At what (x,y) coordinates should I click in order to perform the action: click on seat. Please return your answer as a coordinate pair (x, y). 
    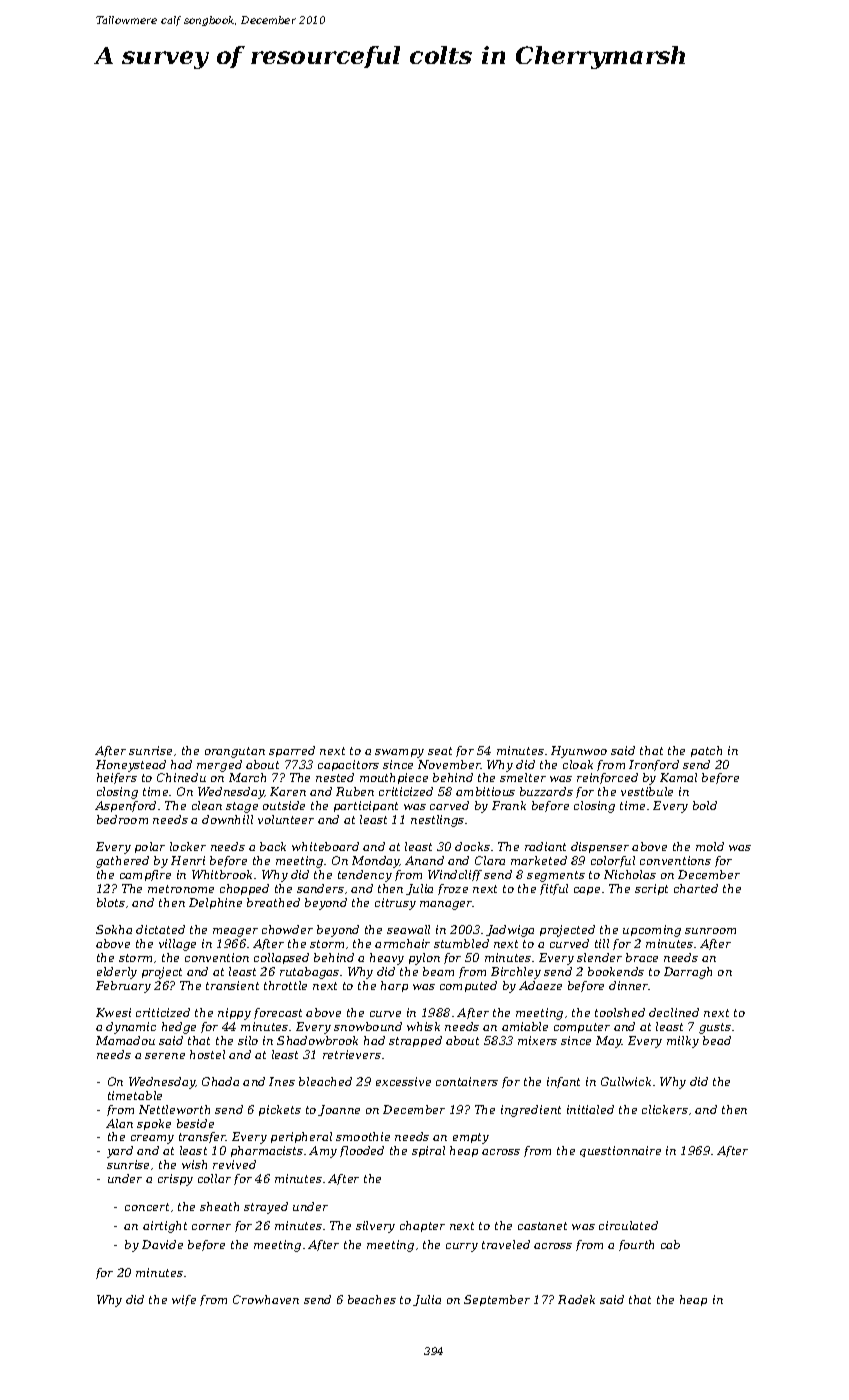
    Looking at the image, I should click on (440, 751).
